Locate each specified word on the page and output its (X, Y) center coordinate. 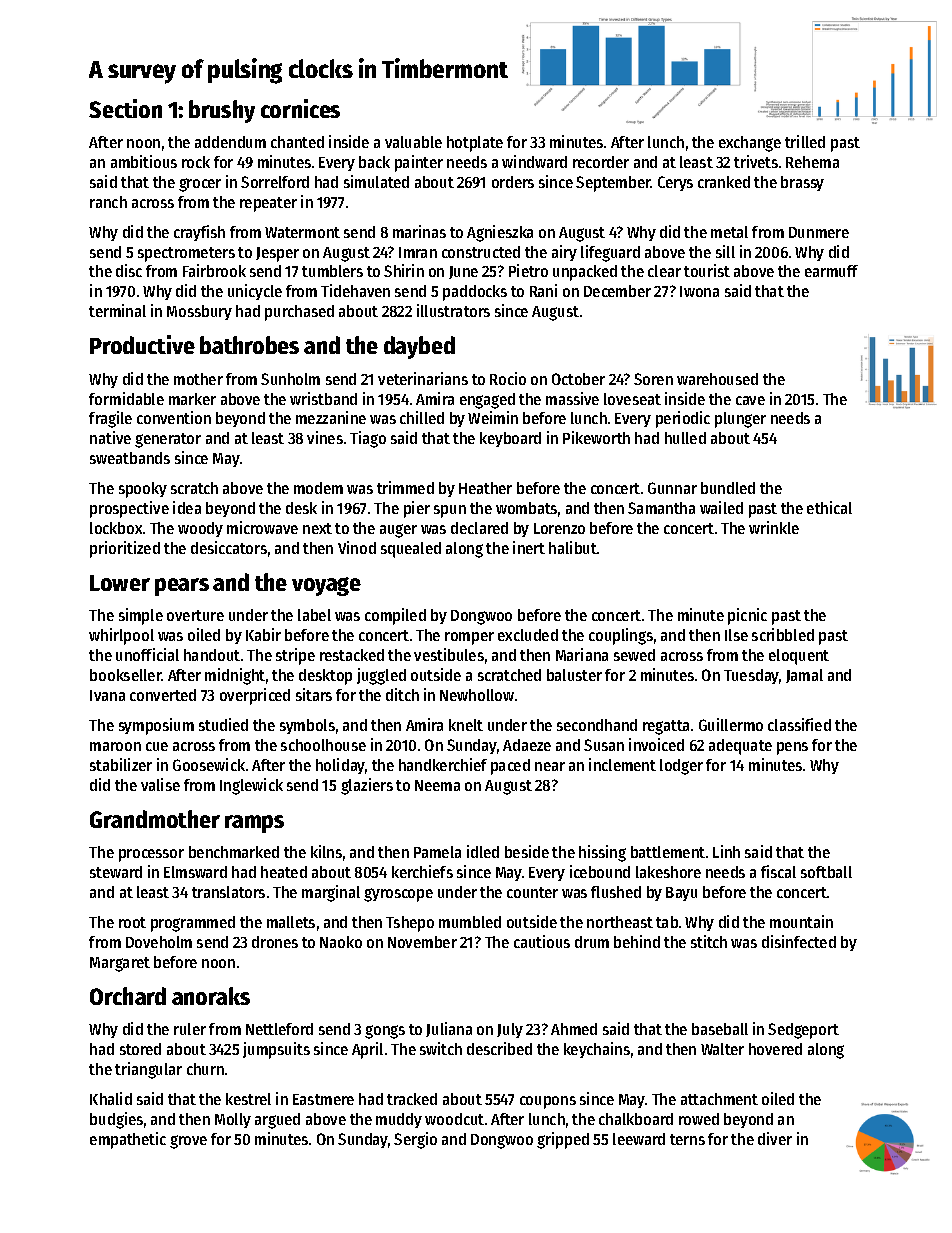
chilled (422, 417)
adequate (740, 747)
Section (125, 108)
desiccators (229, 547)
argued (277, 1121)
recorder (601, 162)
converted (163, 695)
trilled (805, 141)
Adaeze (527, 745)
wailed (721, 507)
